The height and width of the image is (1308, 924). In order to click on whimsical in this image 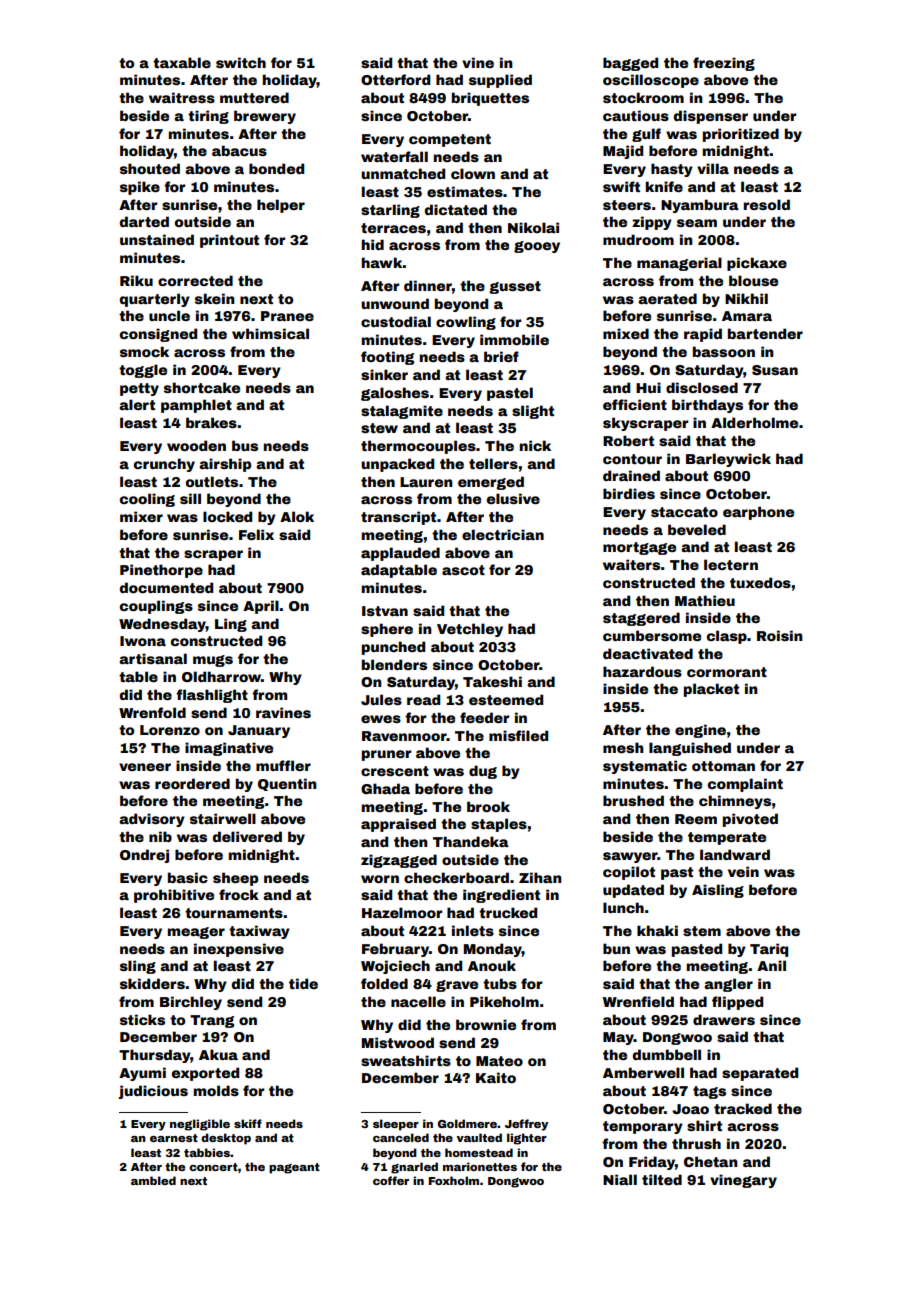, I will do `click(270, 333)`.
